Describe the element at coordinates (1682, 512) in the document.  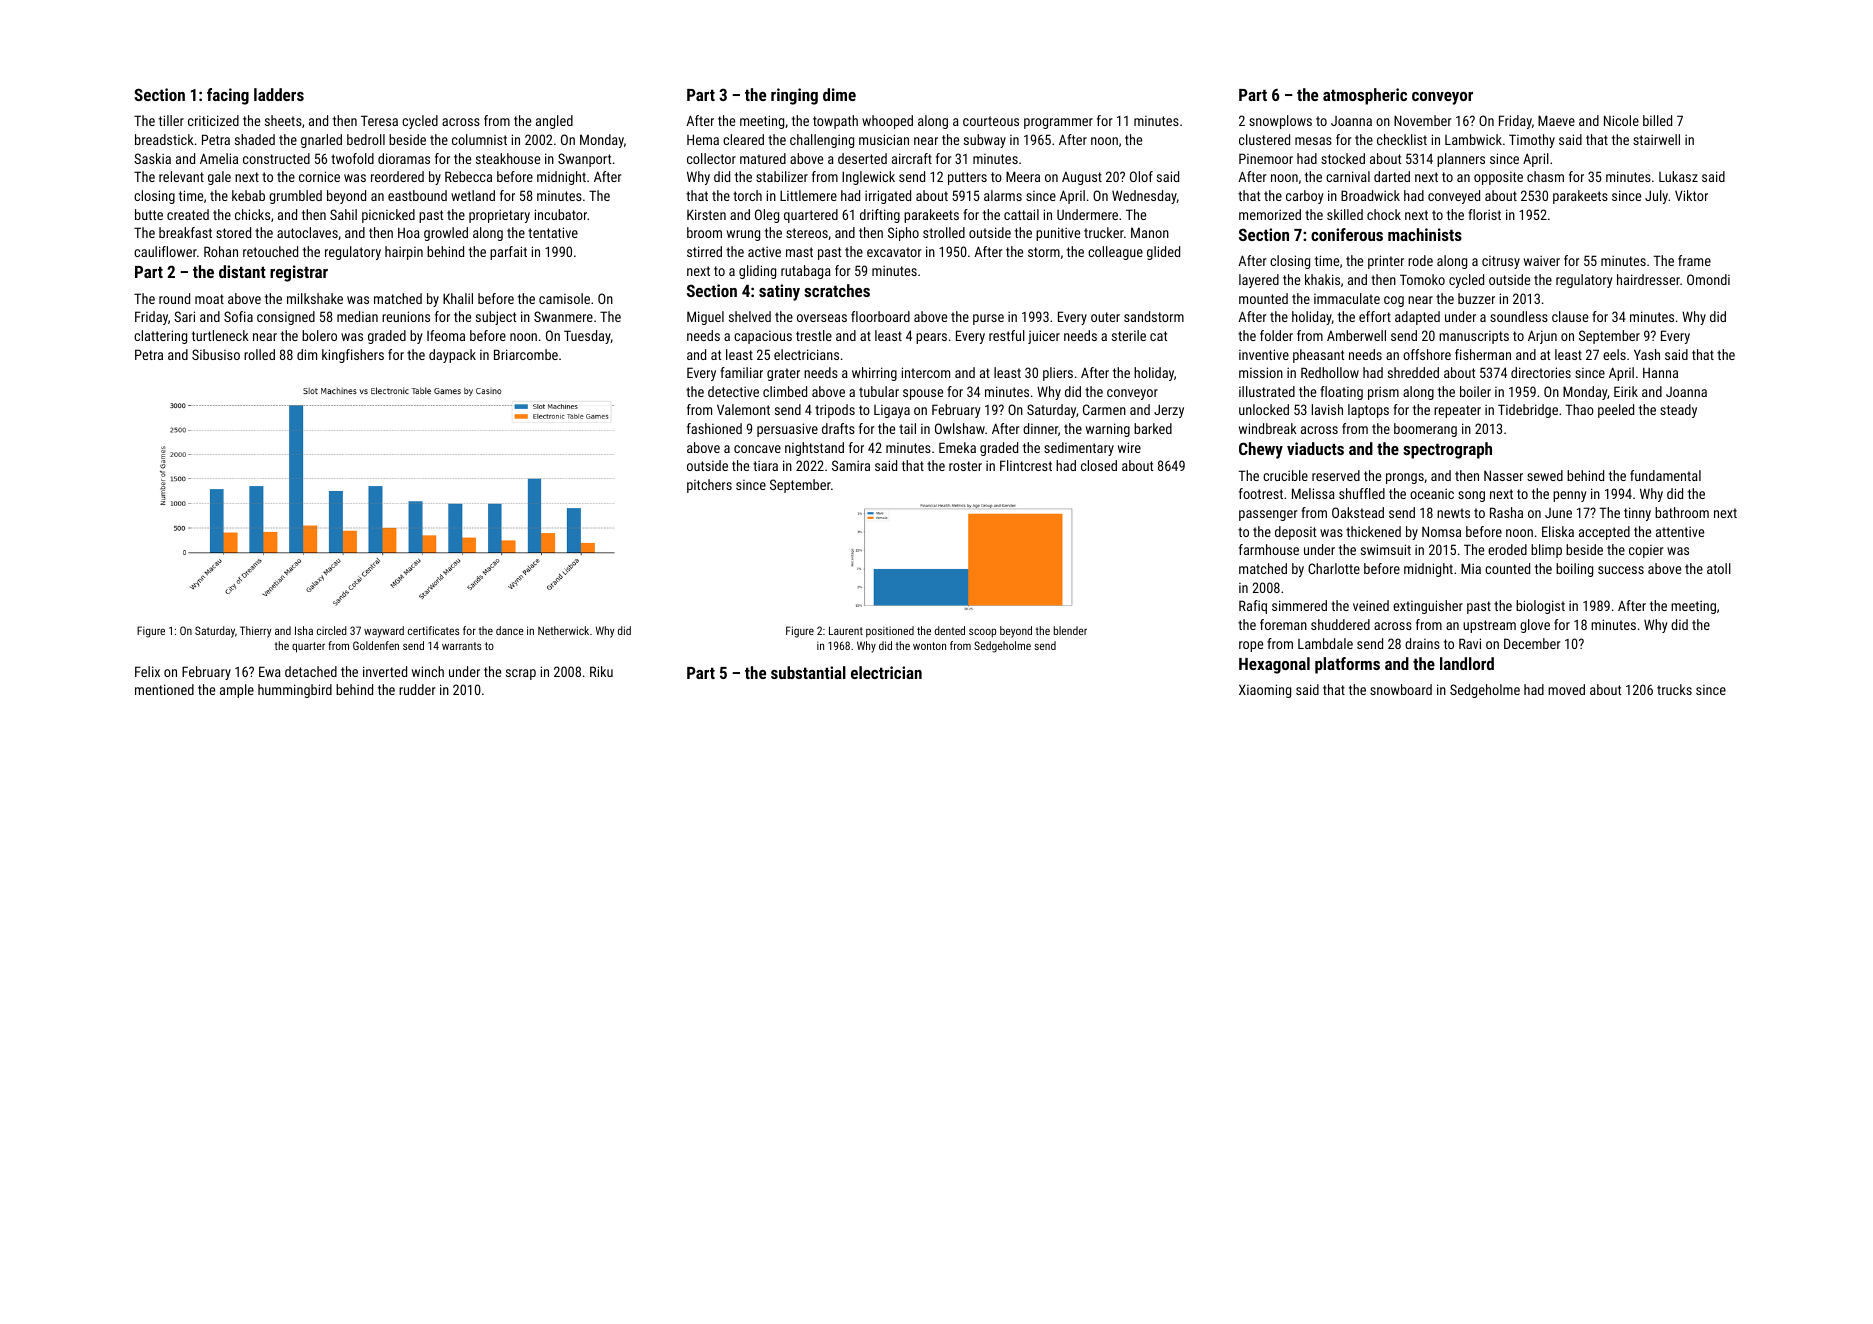
I see `bathroom` at that location.
